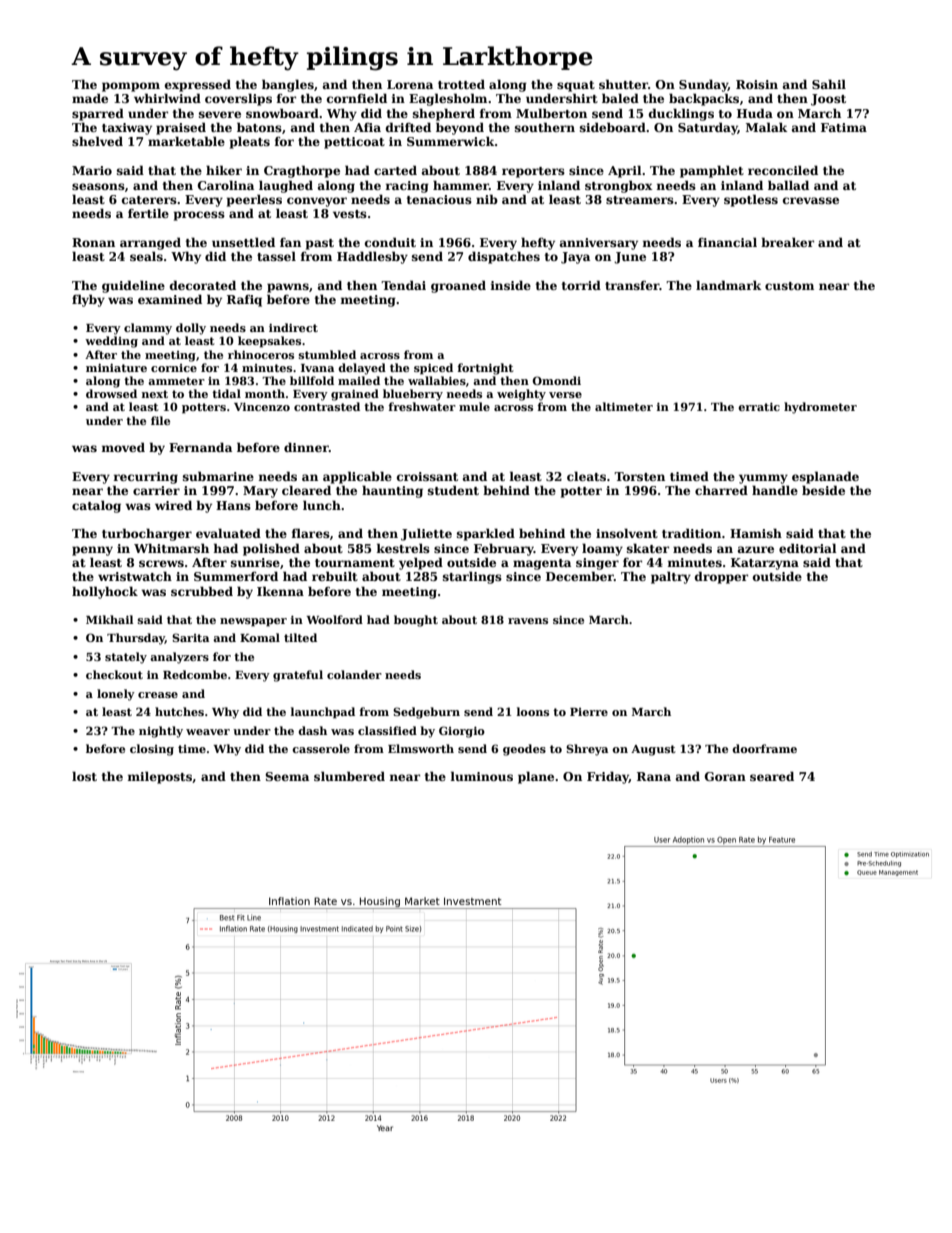 This page has width=952, height=1233. What do you see at coordinates (808, 548) in the page?
I see `editorial` at bounding box center [808, 548].
